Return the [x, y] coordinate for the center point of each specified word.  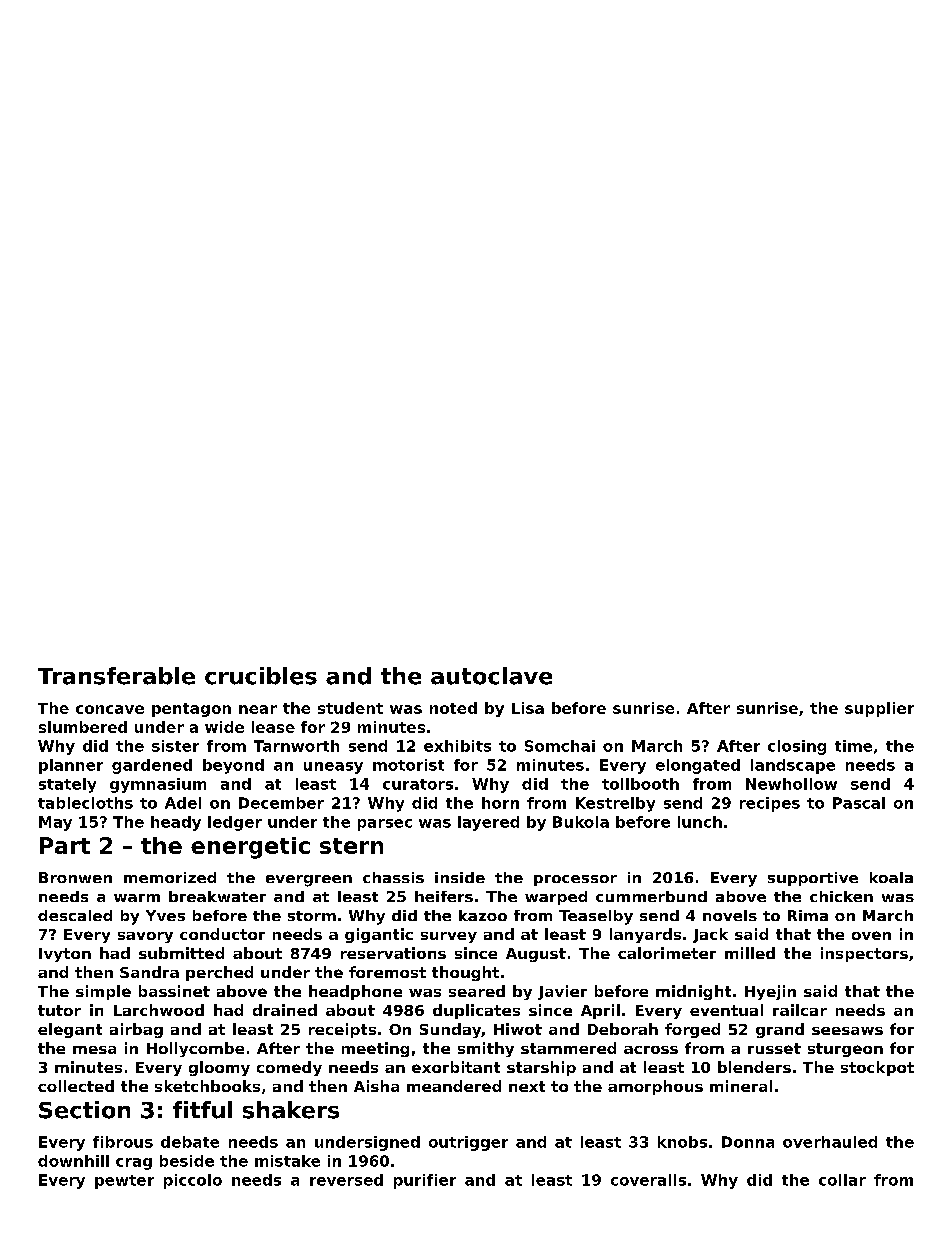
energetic [250, 848]
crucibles [261, 676]
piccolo [193, 1181]
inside [460, 877]
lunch [700, 822]
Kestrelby [615, 804]
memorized [170, 877]
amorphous [655, 1087]
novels [730, 915]
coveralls [648, 1180]
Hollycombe [195, 1049]
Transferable [116, 676]
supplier [879, 709]
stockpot [877, 1068]
